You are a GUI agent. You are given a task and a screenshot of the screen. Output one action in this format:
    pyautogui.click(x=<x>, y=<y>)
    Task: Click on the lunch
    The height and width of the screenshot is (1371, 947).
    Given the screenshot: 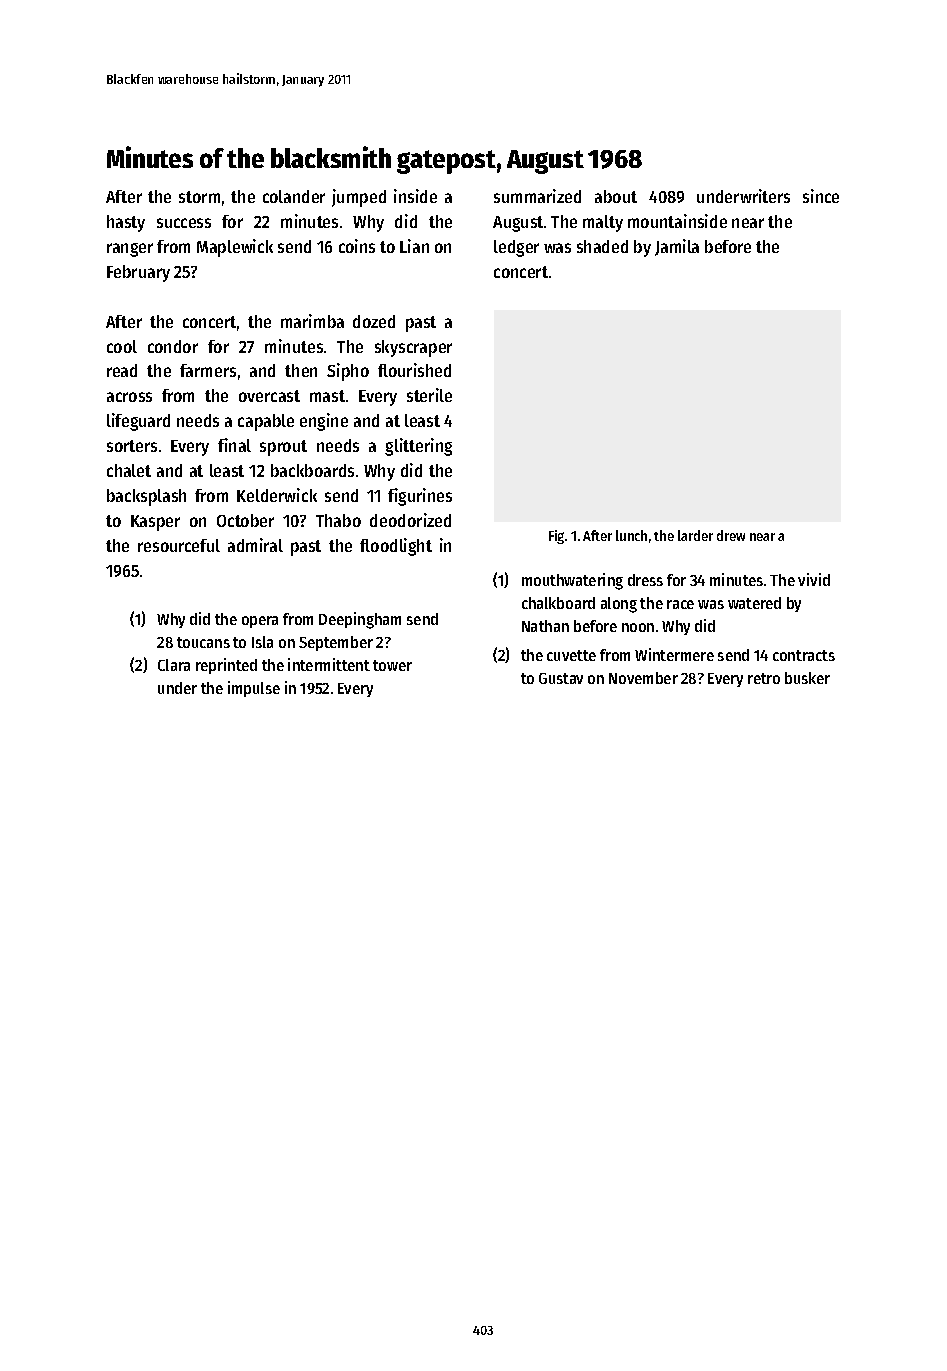 What is the action you would take?
    pyautogui.click(x=631, y=535)
